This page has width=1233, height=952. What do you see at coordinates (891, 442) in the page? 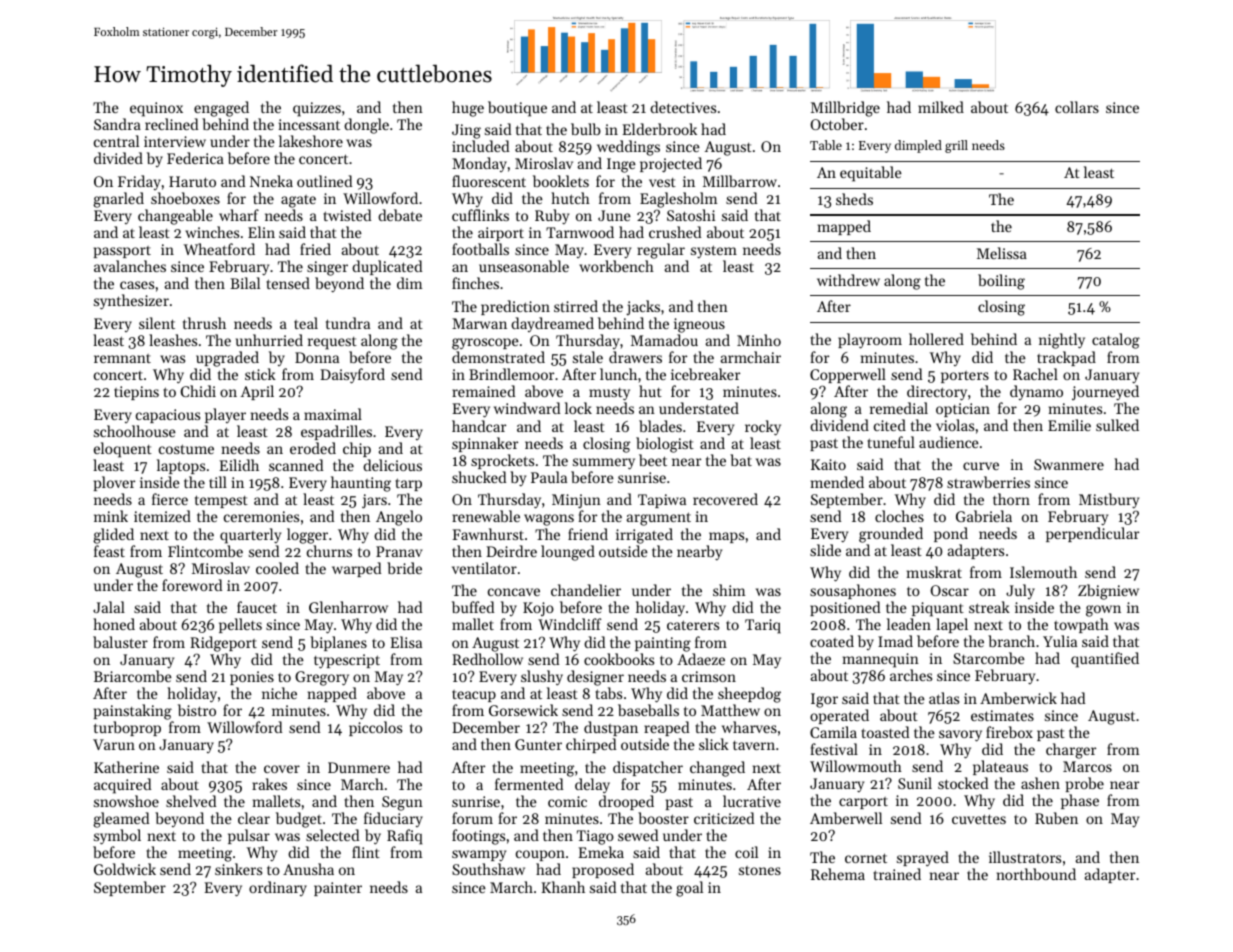
I see `tuneful` at bounding box center [891, 442].
